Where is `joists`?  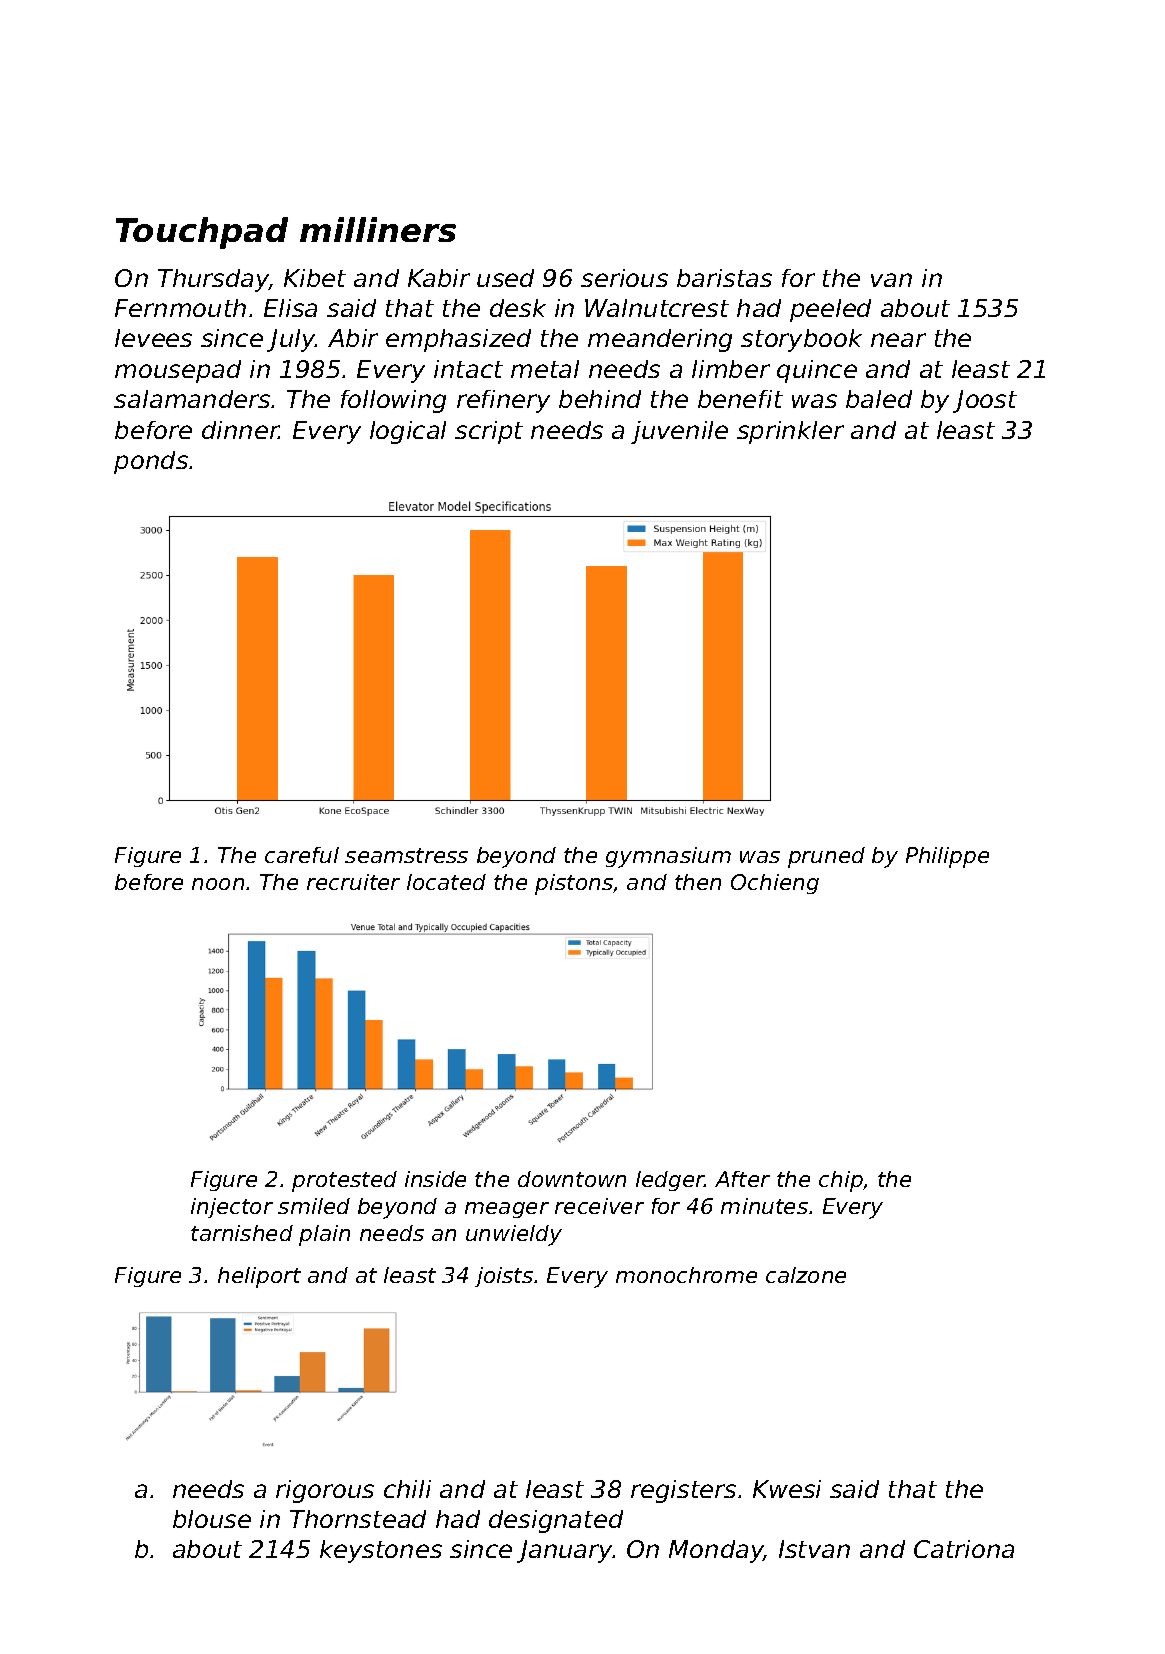
joists is located at coordinates (504, 1277).
